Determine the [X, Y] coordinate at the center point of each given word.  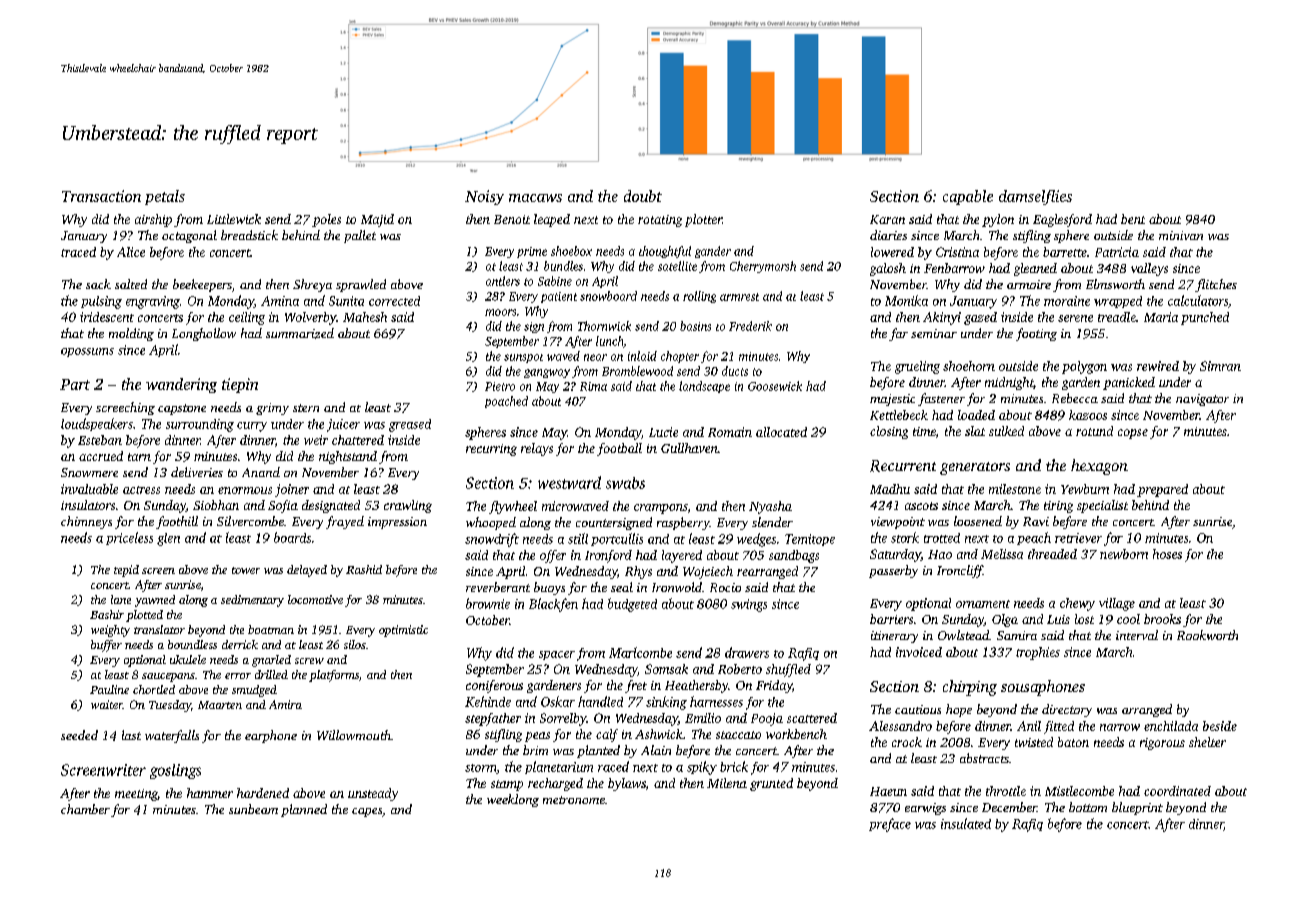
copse [1133, 434]
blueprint [1137, 808]
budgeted [632, 605]
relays [537, 449]
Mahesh [365, 317]
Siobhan [216, 505]
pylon [998, 220]
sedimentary [252, 601]
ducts [735, 371]
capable [968, 197]
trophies [1038, 653]
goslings [175, 771]
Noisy [484, 197]
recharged [555, 784]
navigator [1202, 400]
